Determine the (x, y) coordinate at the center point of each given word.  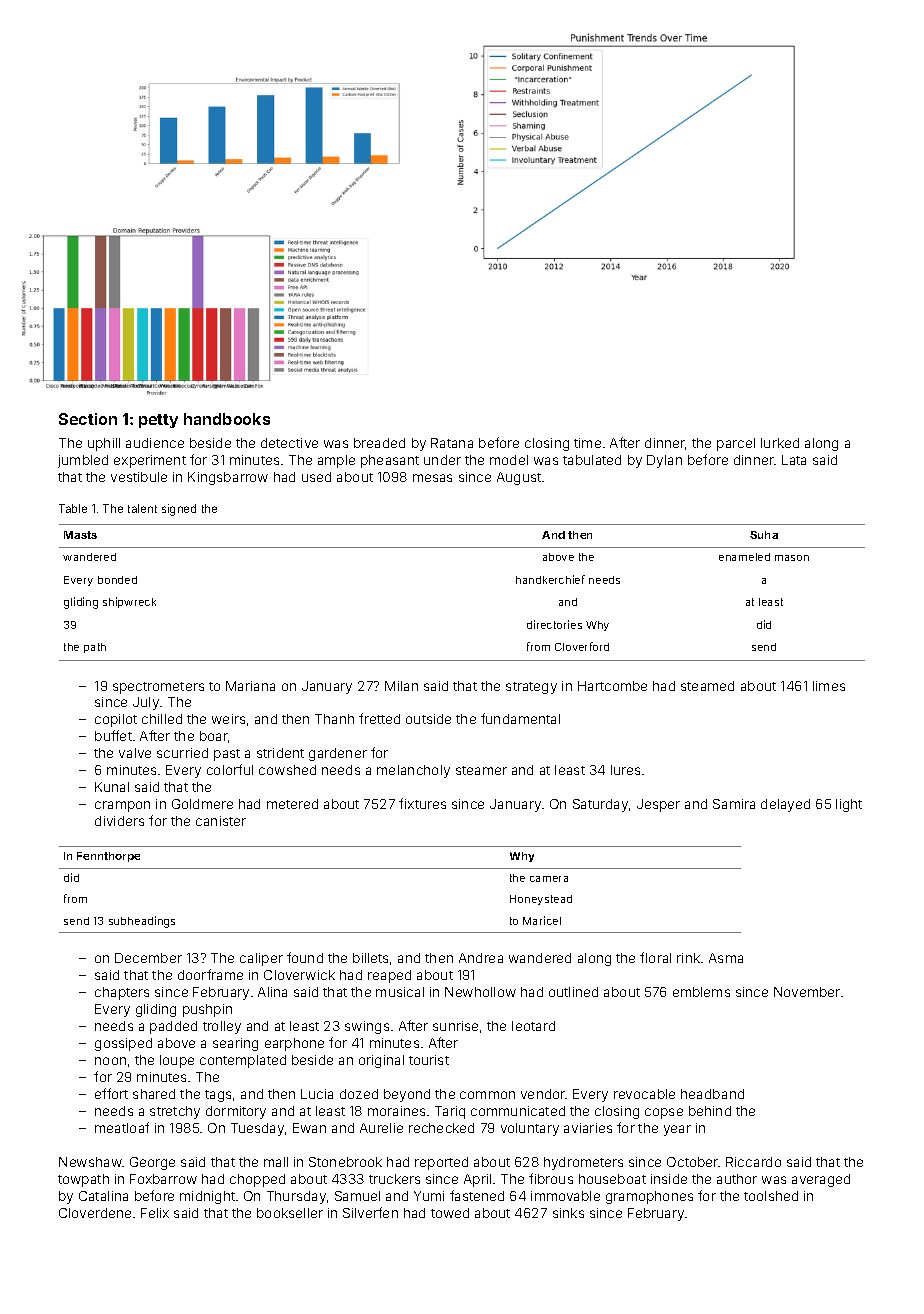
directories (554, 624)
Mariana (250, 686)
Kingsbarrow (228, 478)
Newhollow (480, 992)
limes (829, 686)
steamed (707, 686)
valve (135, 753)
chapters (122, 993)
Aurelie (381, 1128)
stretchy (175, 1112)
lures (625, 770)
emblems (701, 992)
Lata (794, 460)
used (316, 477)
